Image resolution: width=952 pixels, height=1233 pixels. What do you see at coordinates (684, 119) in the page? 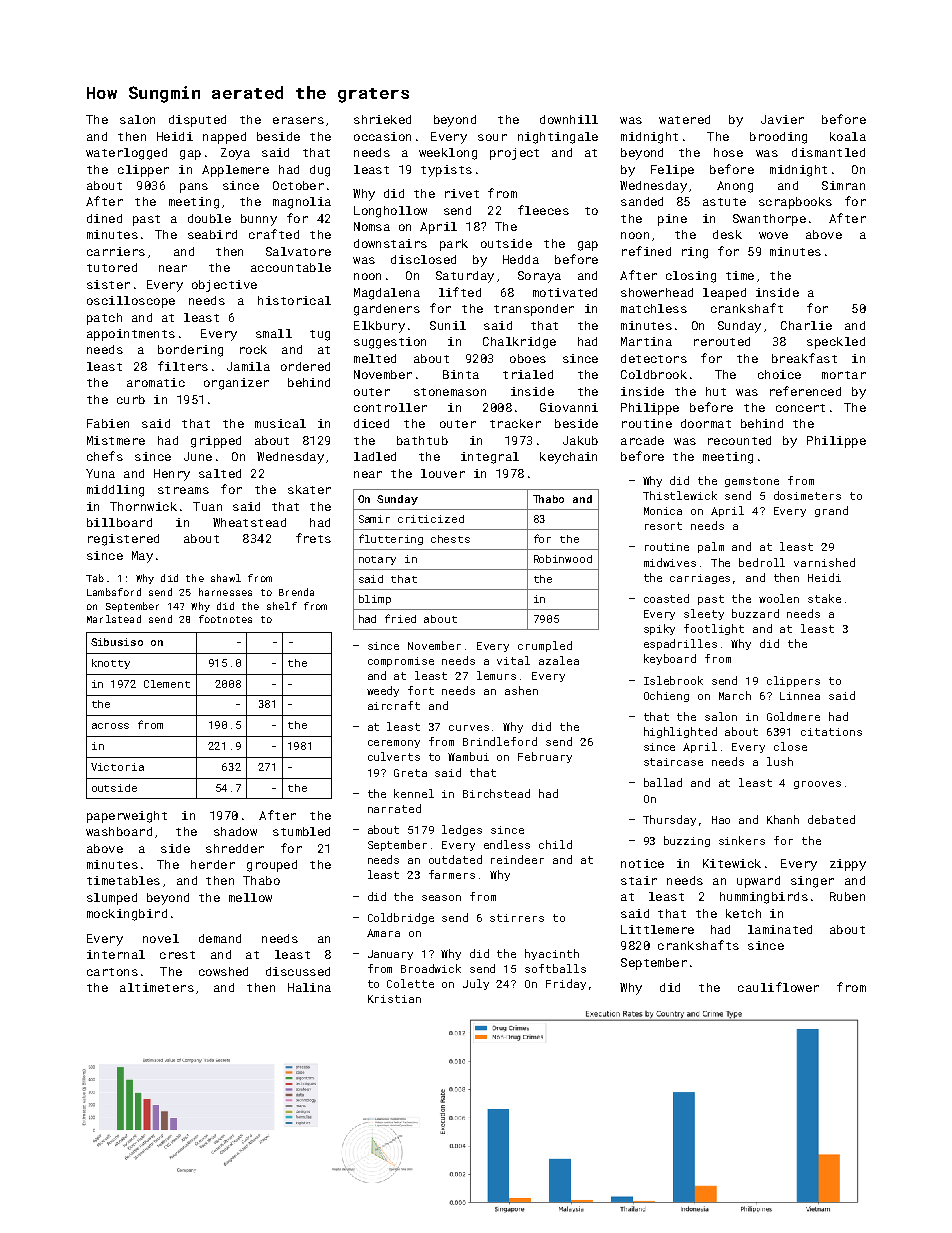
I see `watered` at bounding box center [684, 119].
